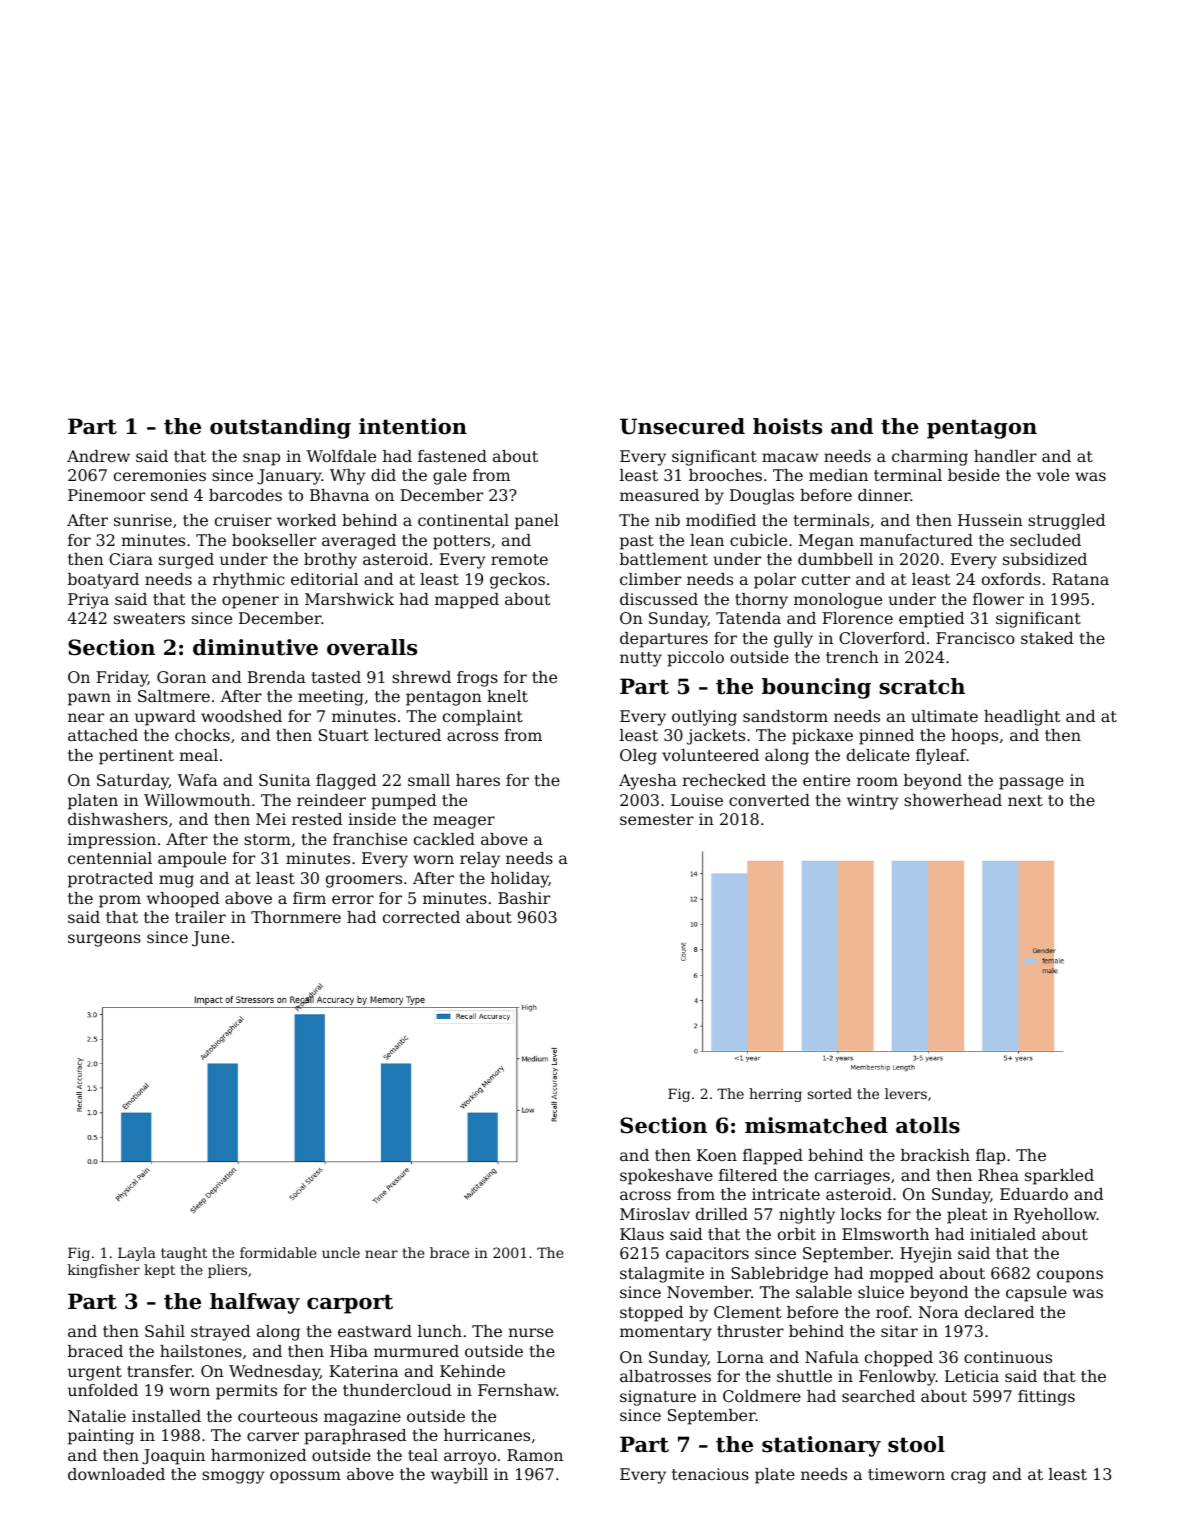 Image resolution: width=1189 pixels, height=1538 pixels. I want to click on semester, so click(657, 819).
